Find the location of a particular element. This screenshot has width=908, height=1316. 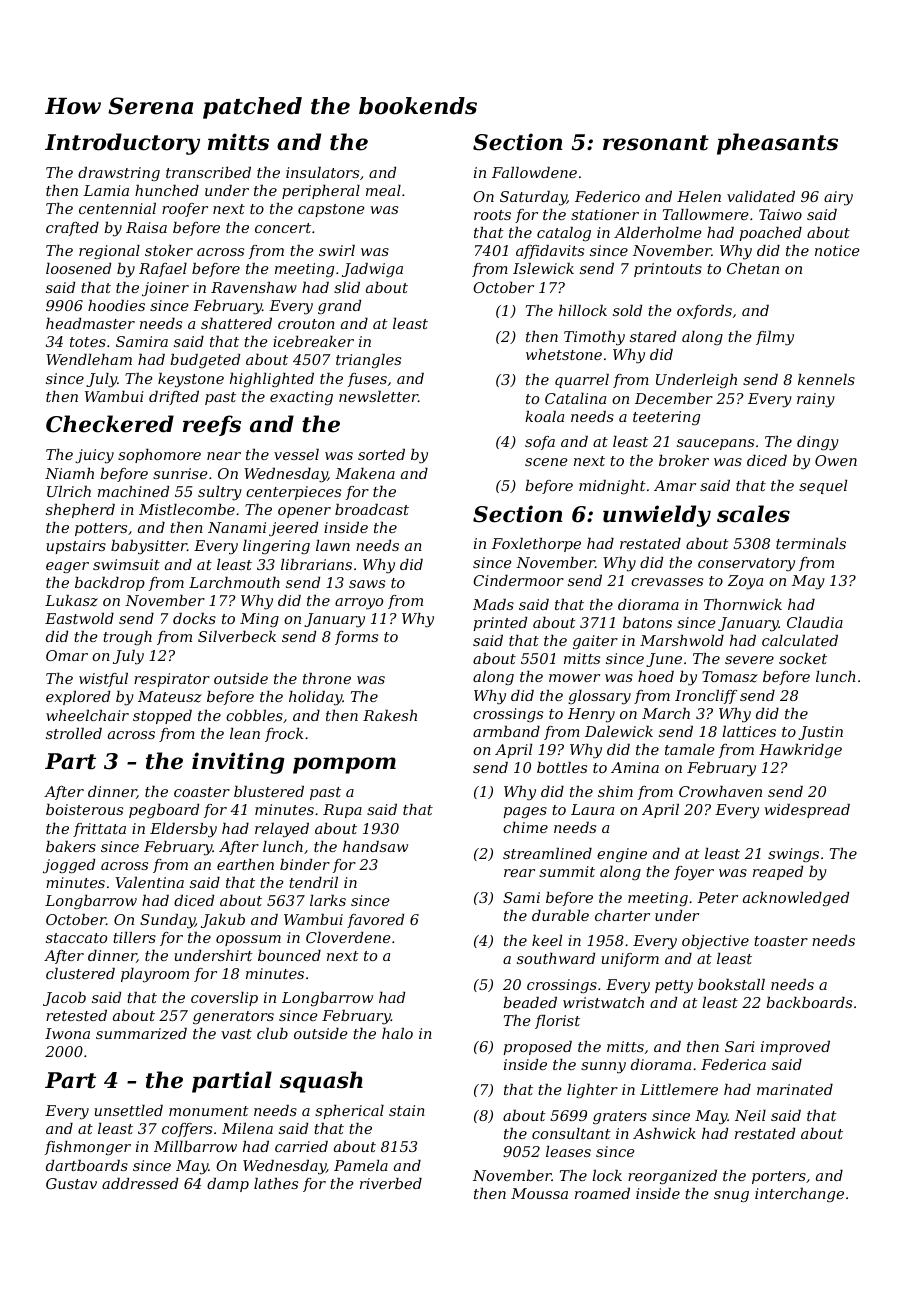

insulators is located at coordinates (322, 172).
